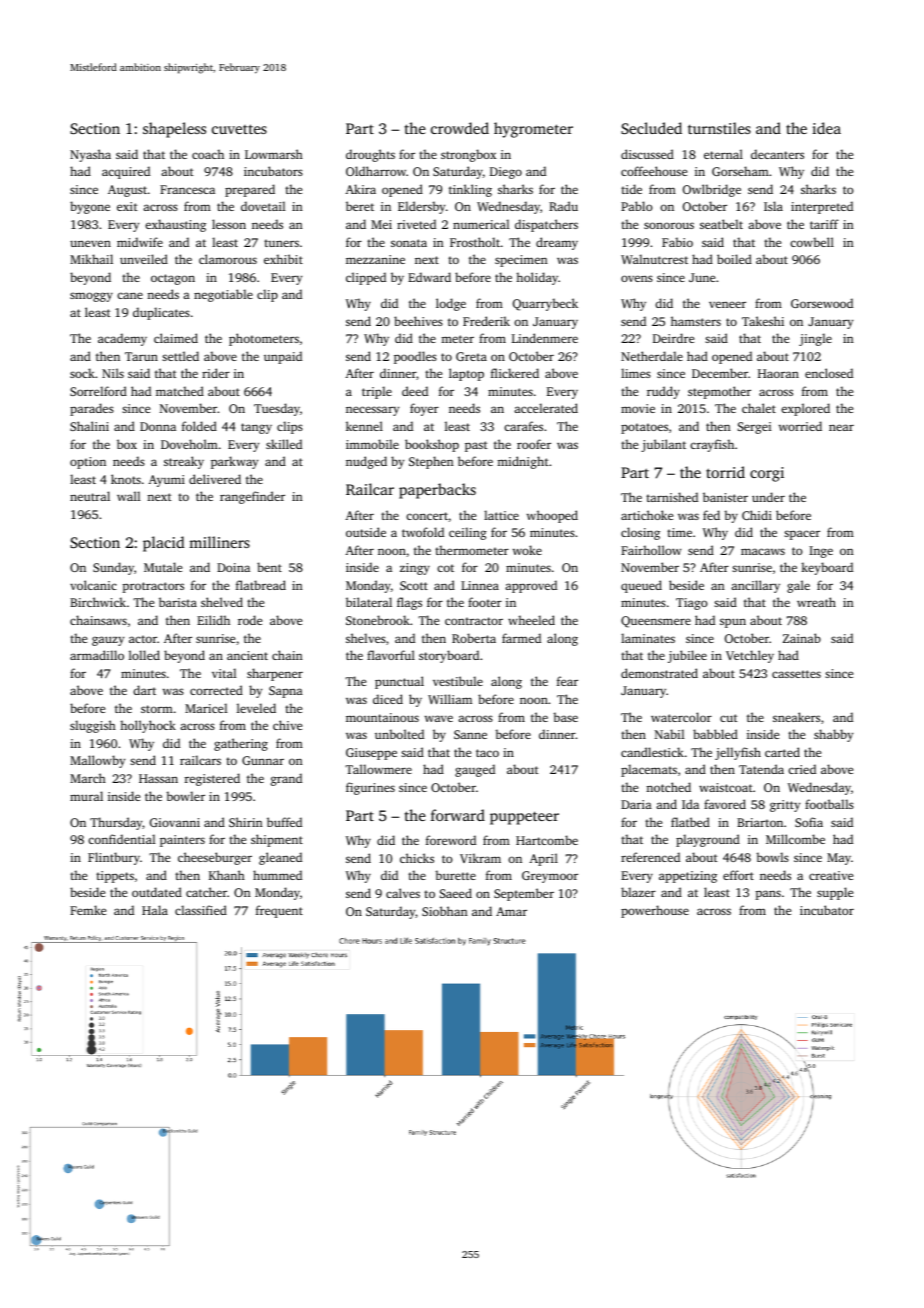 Image resolution: width=924 pixels, height=1308 pixels. I want to click on unpaid, so click(283, 357).
